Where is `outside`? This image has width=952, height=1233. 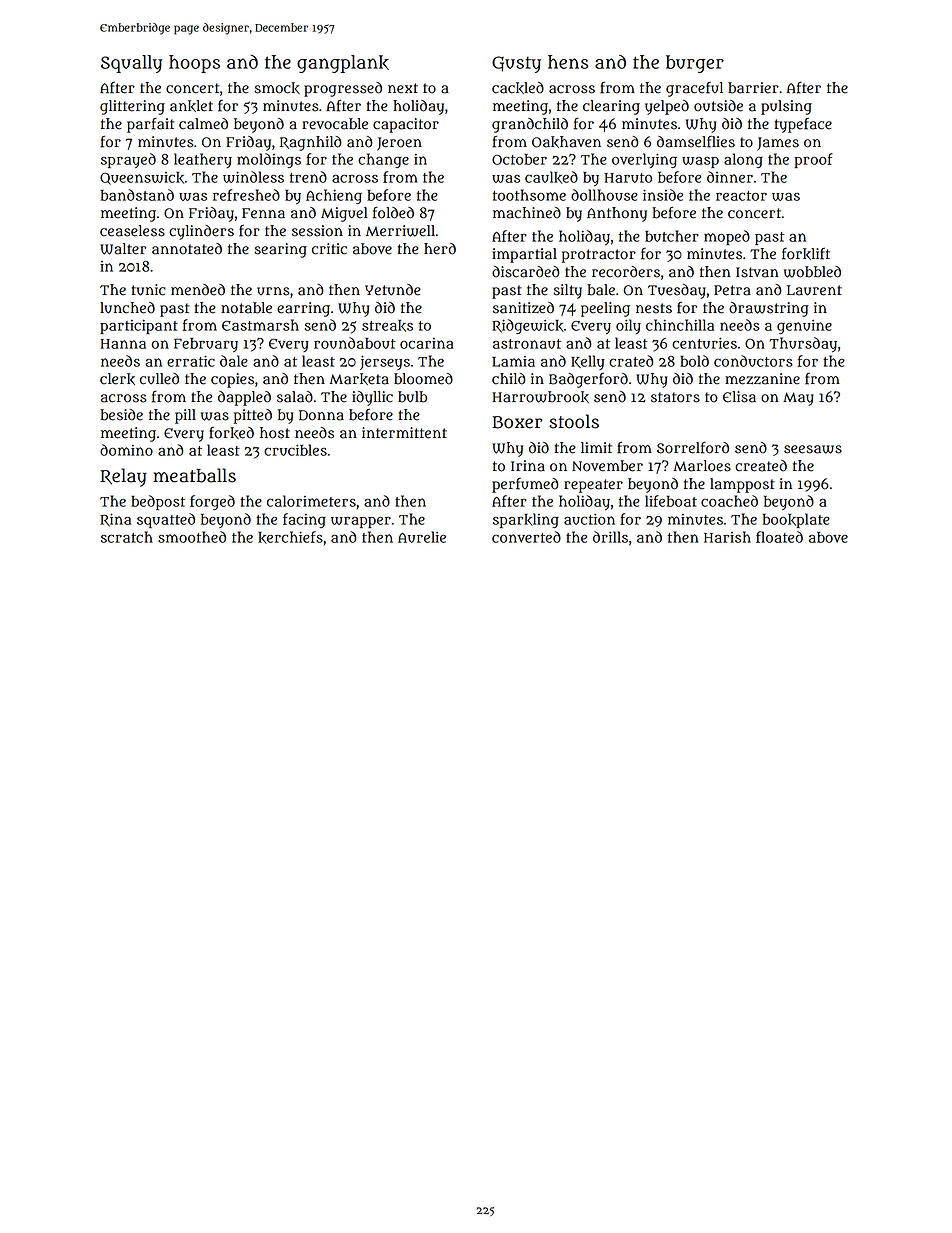
outside is located at coordinates (718, 106).
